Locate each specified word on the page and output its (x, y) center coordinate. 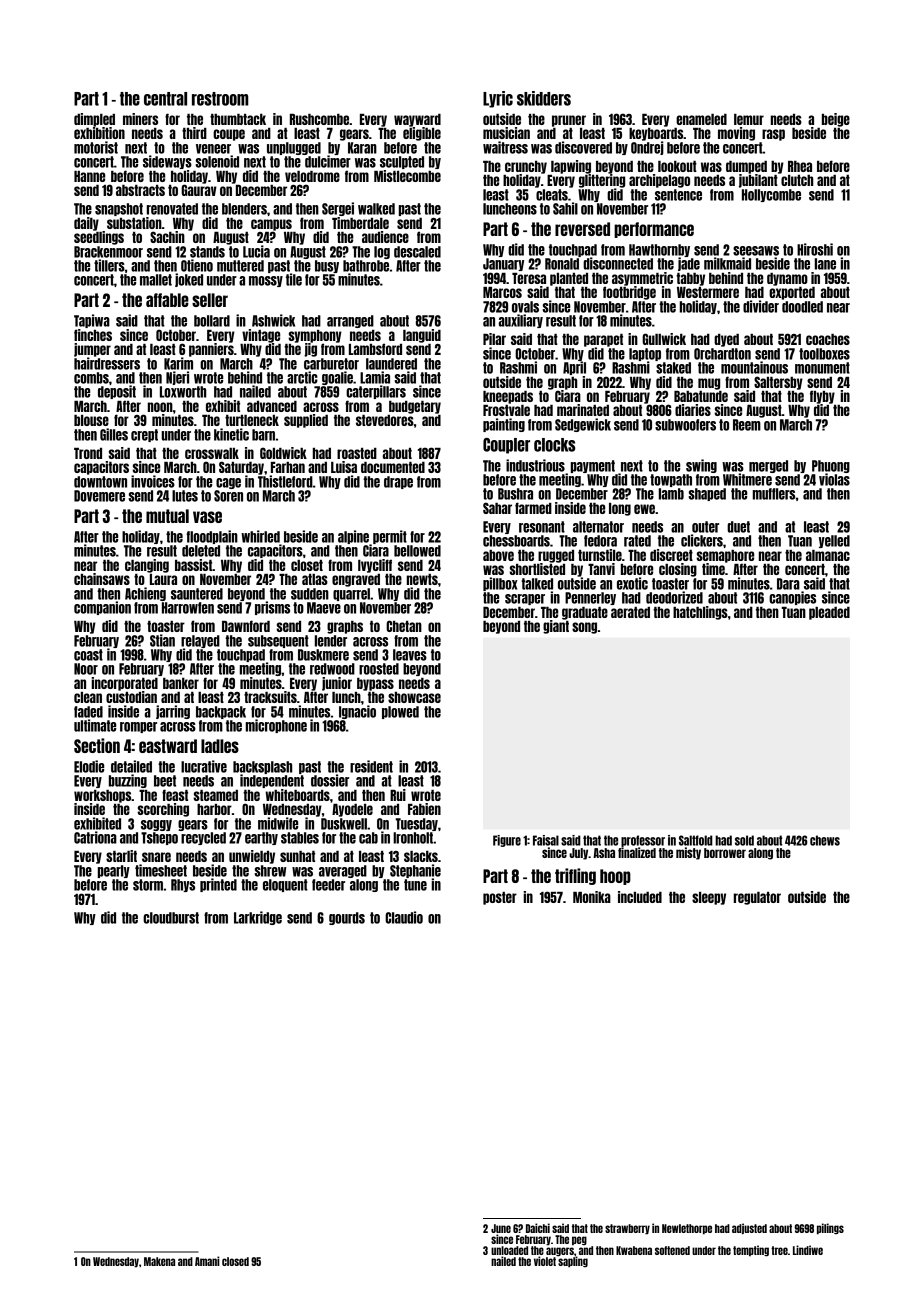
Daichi (538, 1228)
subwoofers (685, 425)
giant (556, 627)
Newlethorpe (687, 1229)
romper (138, 727)
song (584, 628)
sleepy (709, 898)
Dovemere (99, 496)
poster (500, 898)
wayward (417, 120)
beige (836, 120)
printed (218, 885)
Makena (159, 1261)
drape (398, 482)
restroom (220, 99)
